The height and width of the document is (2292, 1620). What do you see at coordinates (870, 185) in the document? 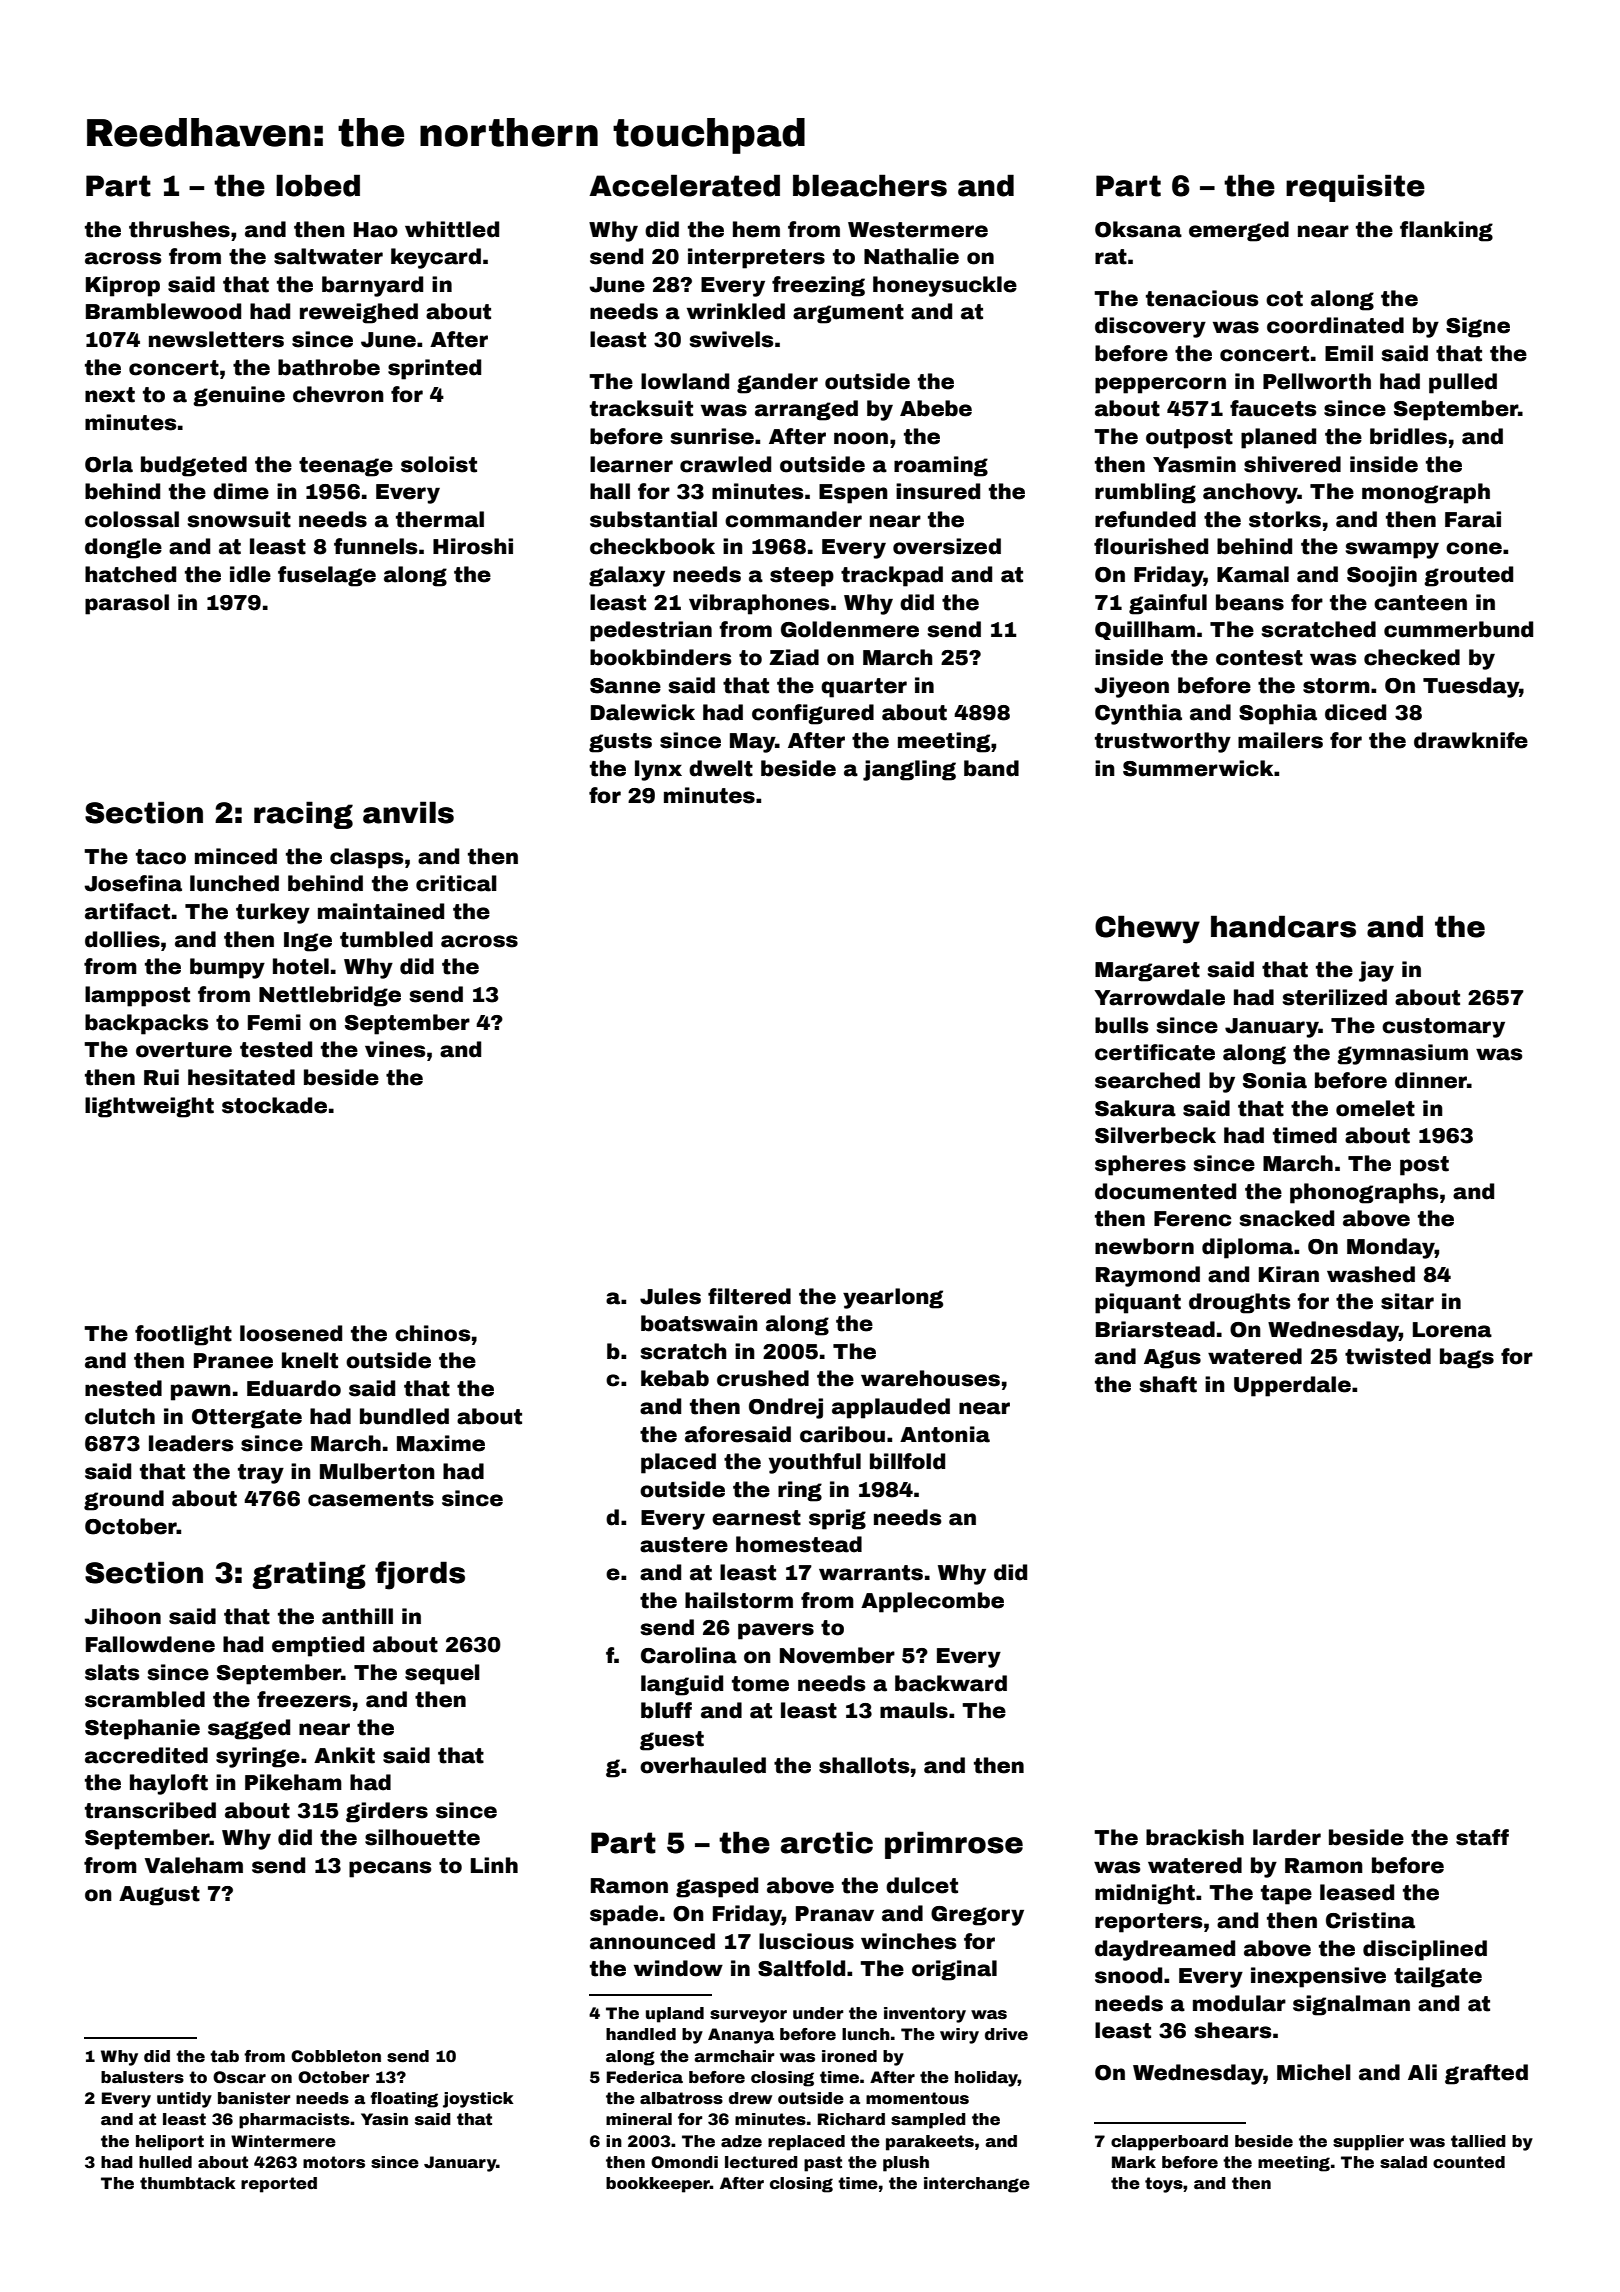
I see `bleachers` at bounding box center [870, 185].
